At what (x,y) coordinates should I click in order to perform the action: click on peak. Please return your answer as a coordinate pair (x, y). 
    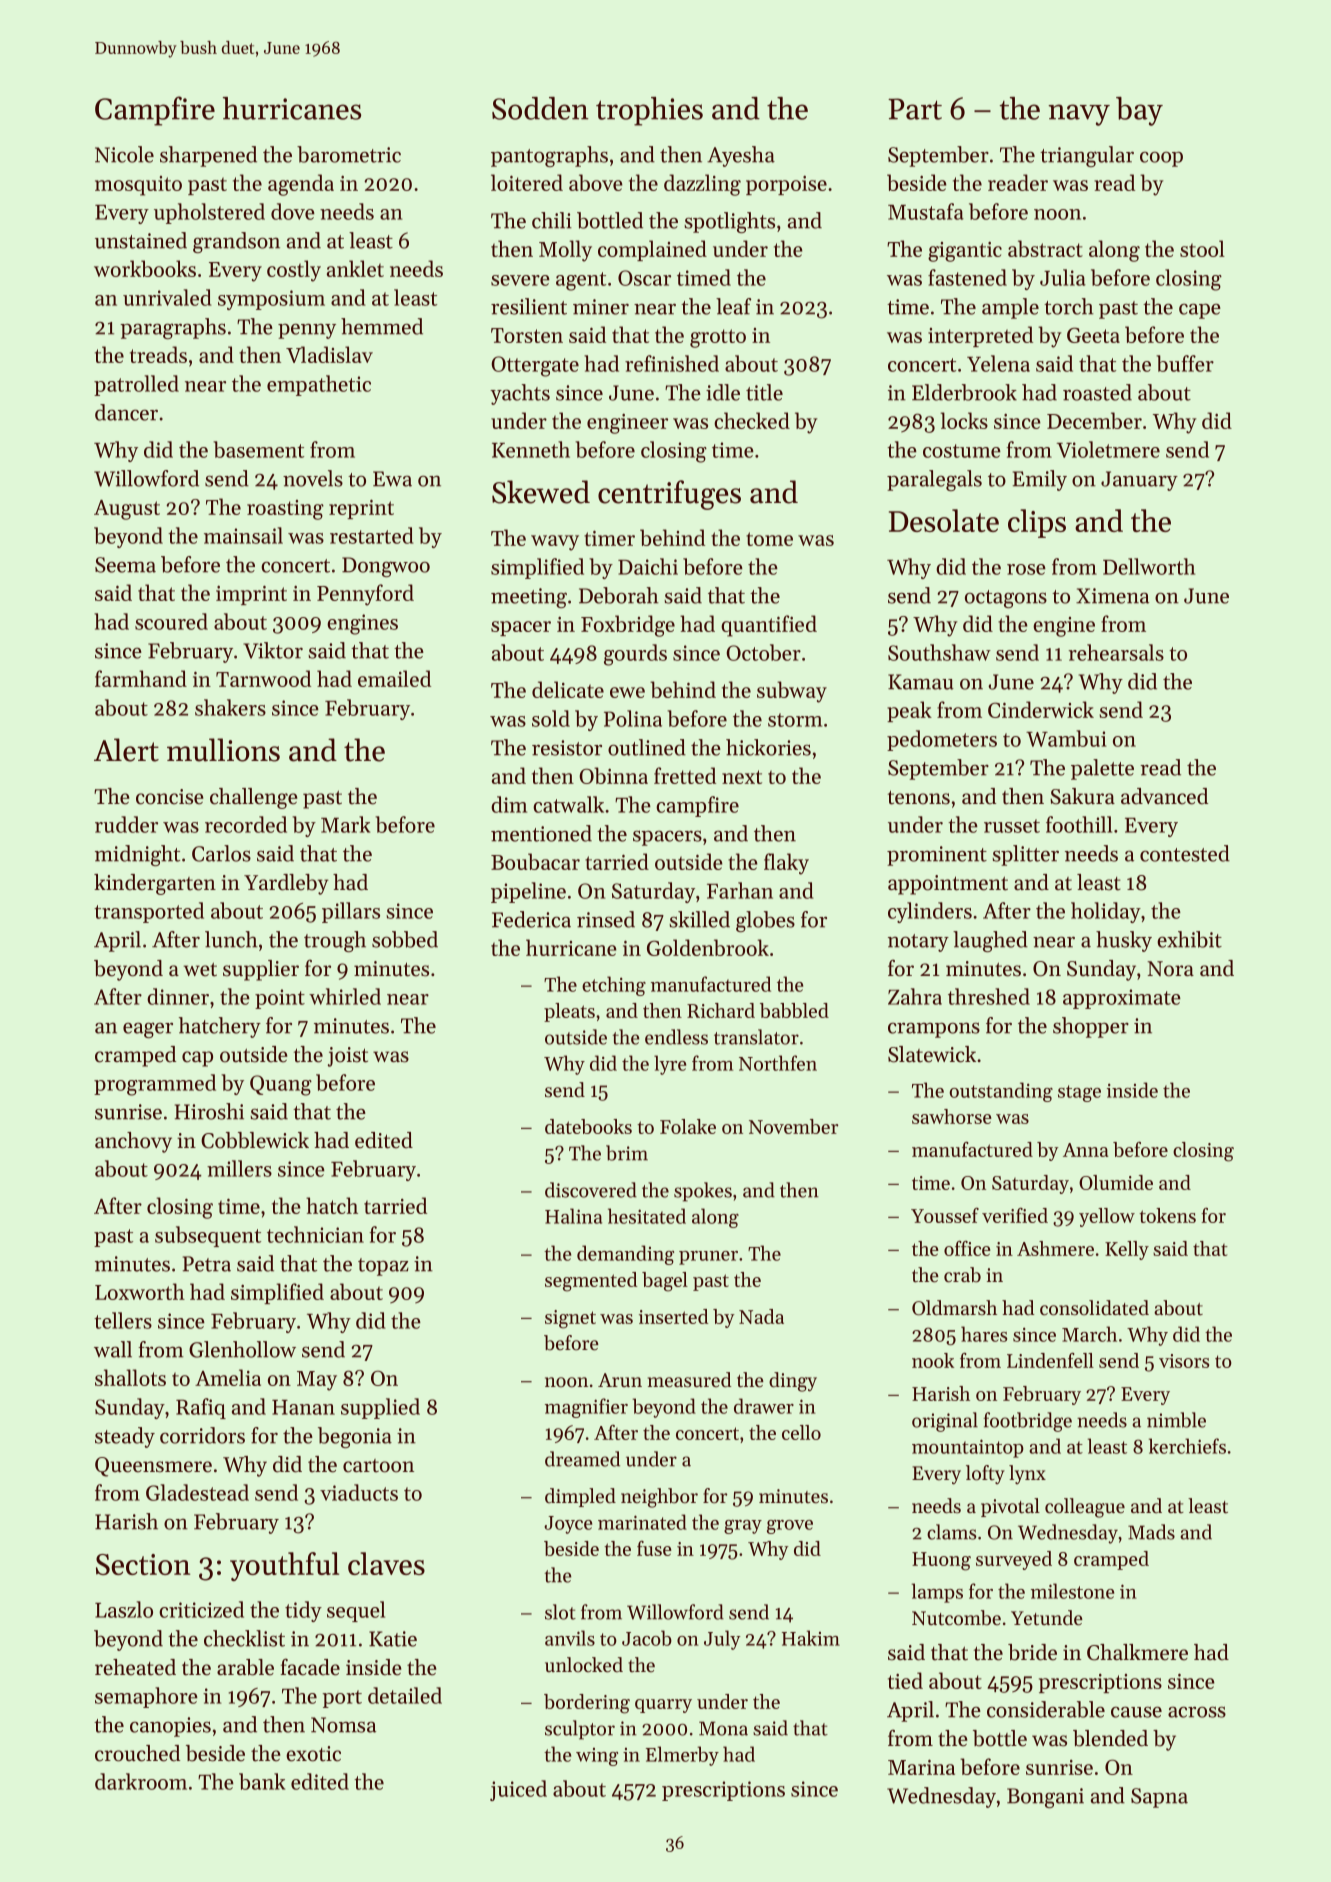
    Looking at the image, I should click on (909, 711).
